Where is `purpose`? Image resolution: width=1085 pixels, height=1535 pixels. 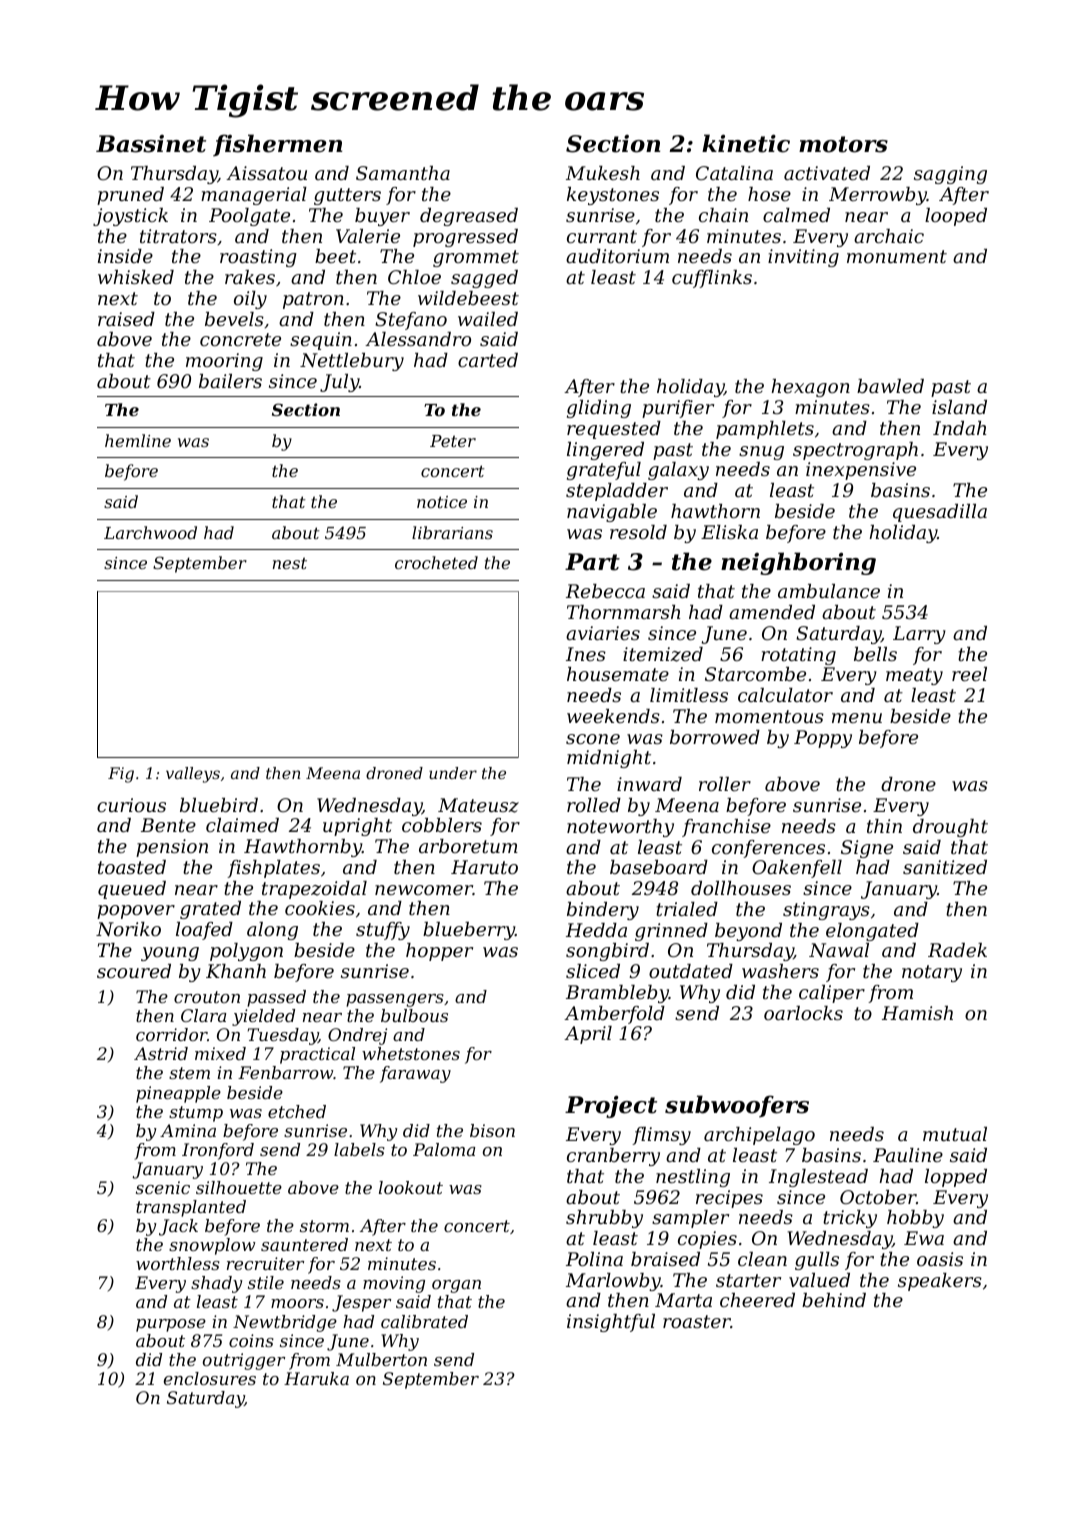
purpose is located at coordinates (171, 1325).
